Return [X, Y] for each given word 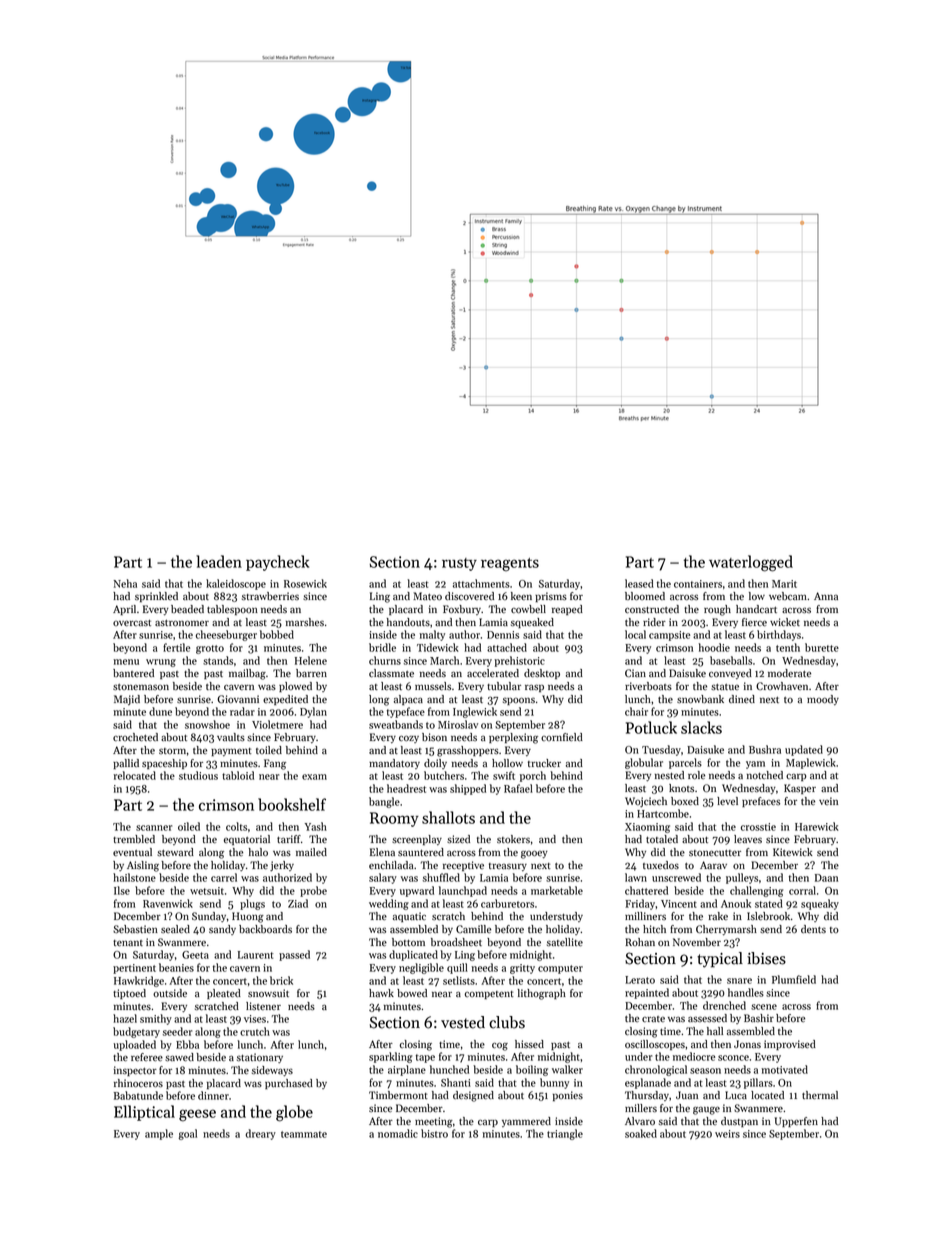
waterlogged [751, 563]
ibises [766, 958]
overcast [132, 623]
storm [172, 751]
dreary [261, 1134]
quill [457, 968]
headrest [406, 788]
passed [294, 955]
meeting [434, 1122]
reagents [510, 565]
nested [669, 775]
